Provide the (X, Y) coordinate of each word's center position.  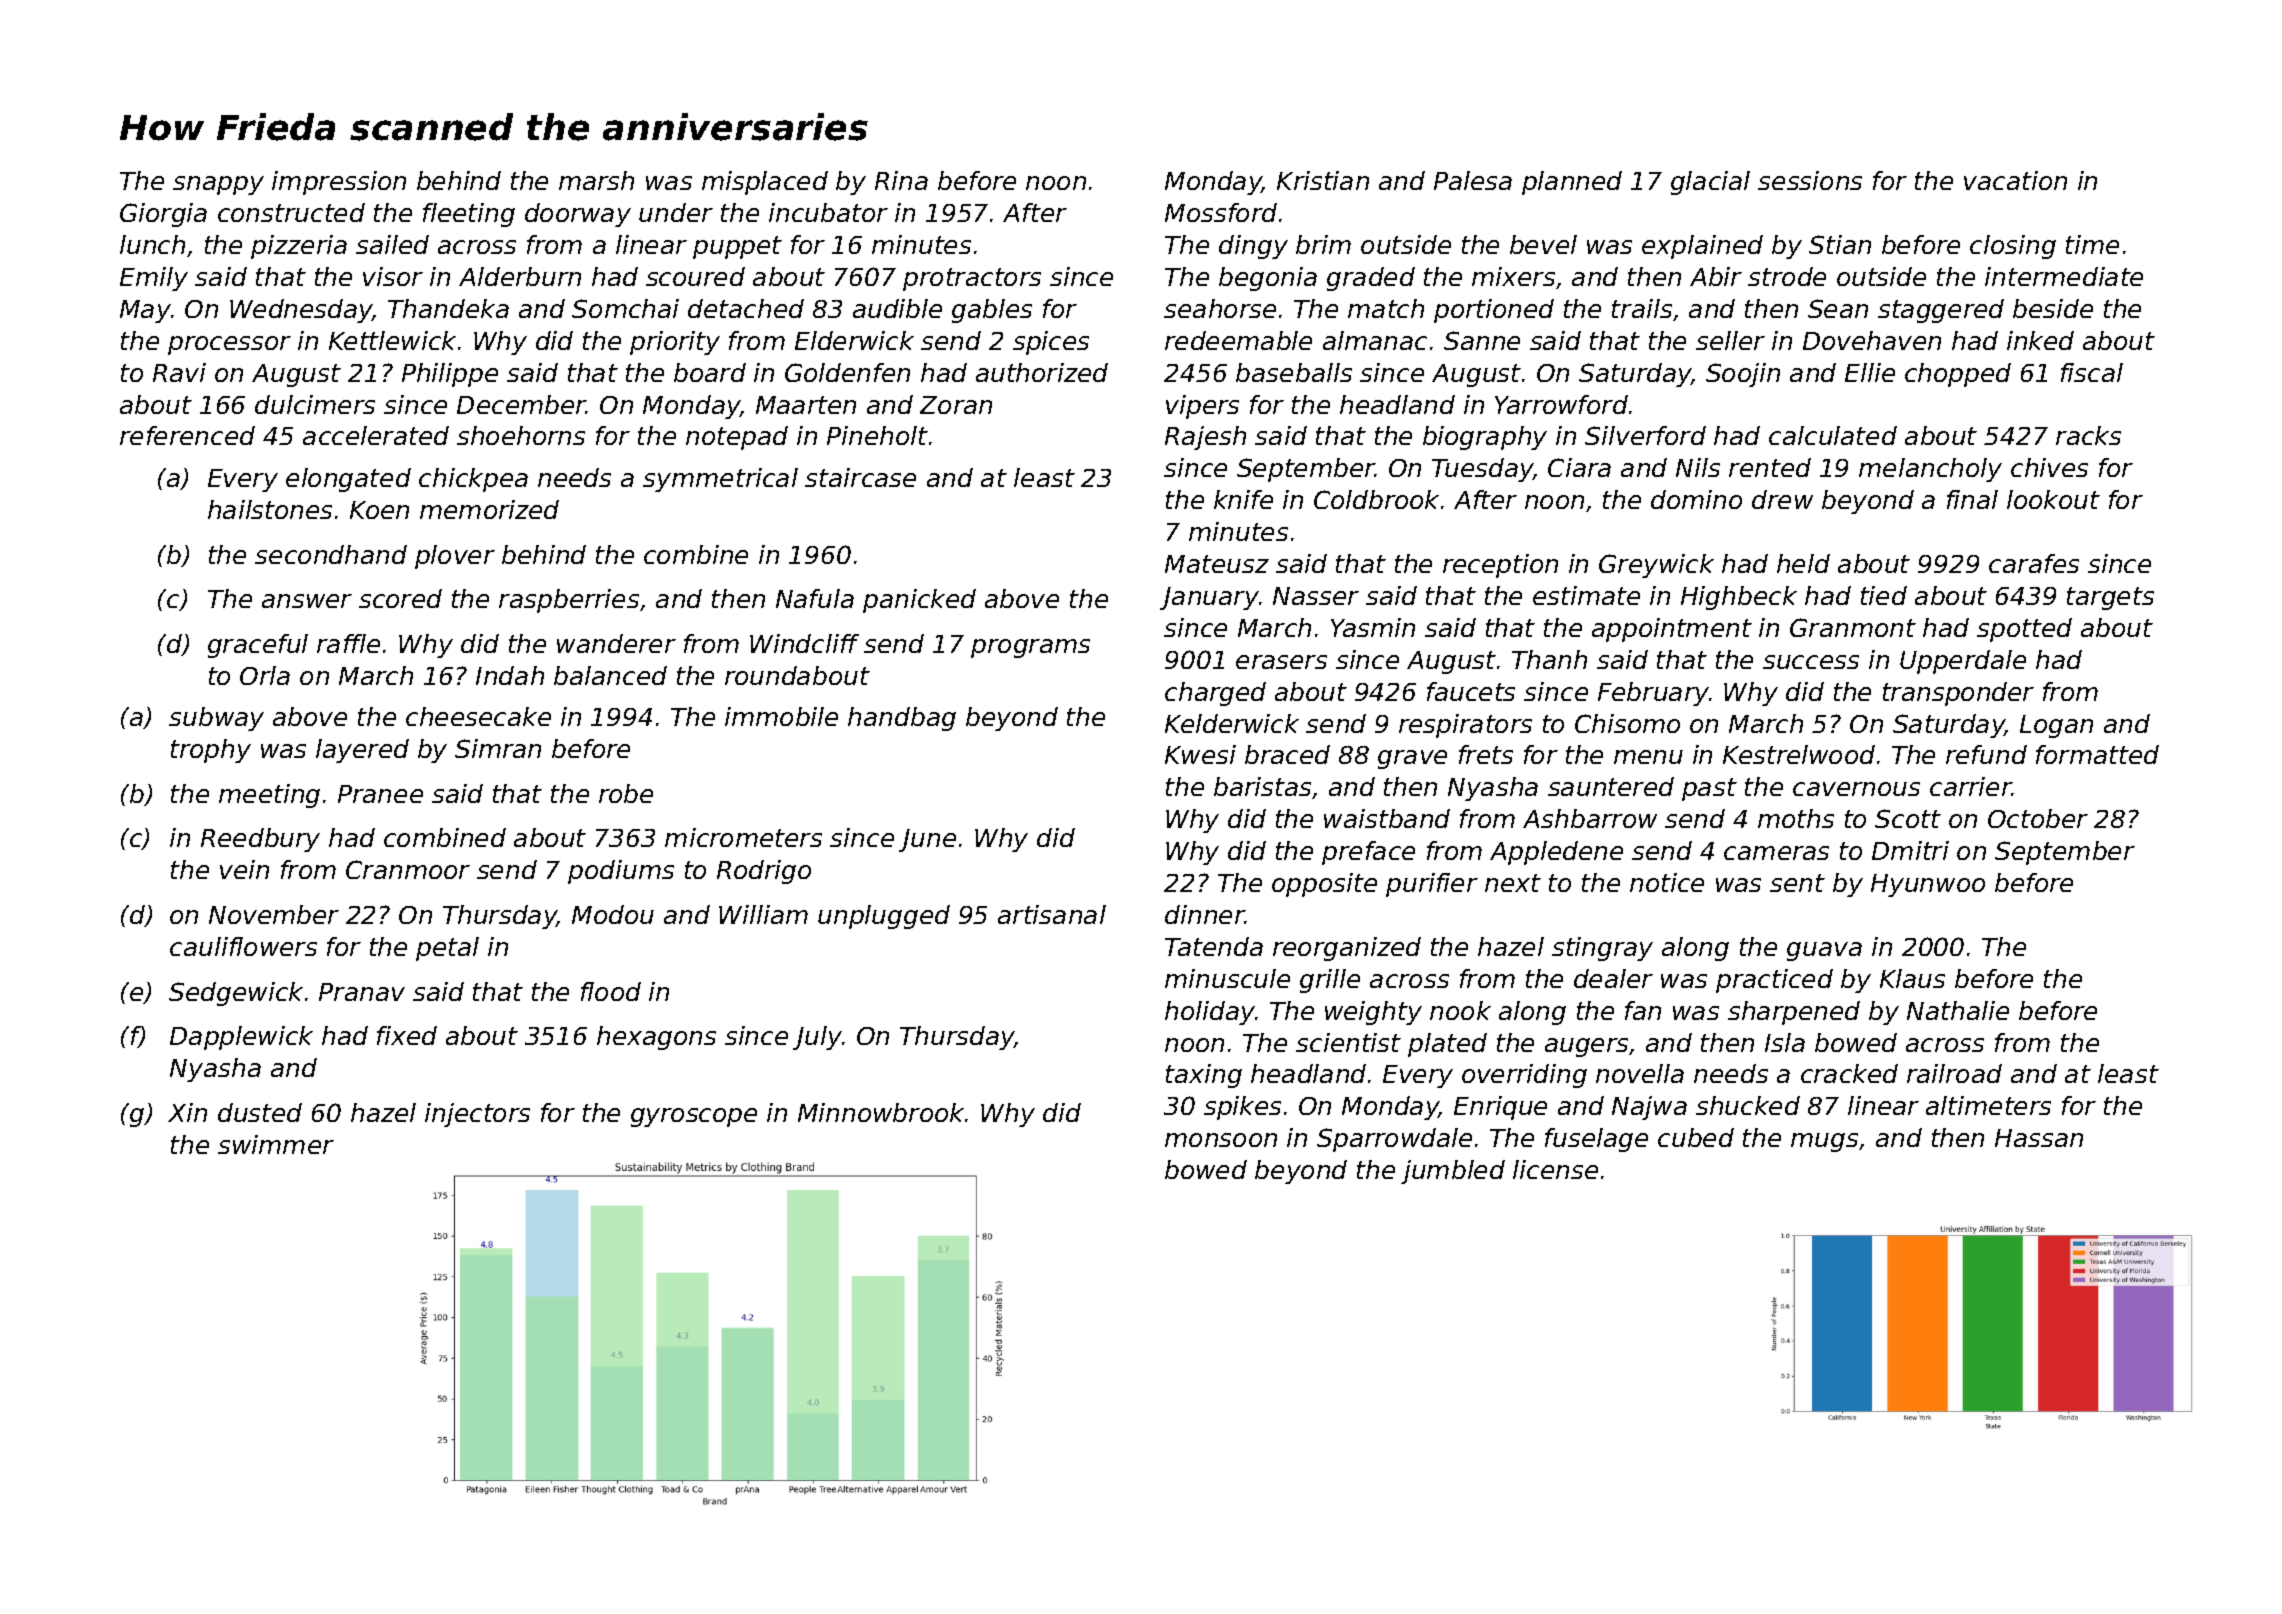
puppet (737, 247)
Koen (379, 510)
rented (1770, 467)
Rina (901, 180)
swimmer (276, 1144)
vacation (2015, 180)
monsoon (1221, 1140)
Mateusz (1217, 564)
